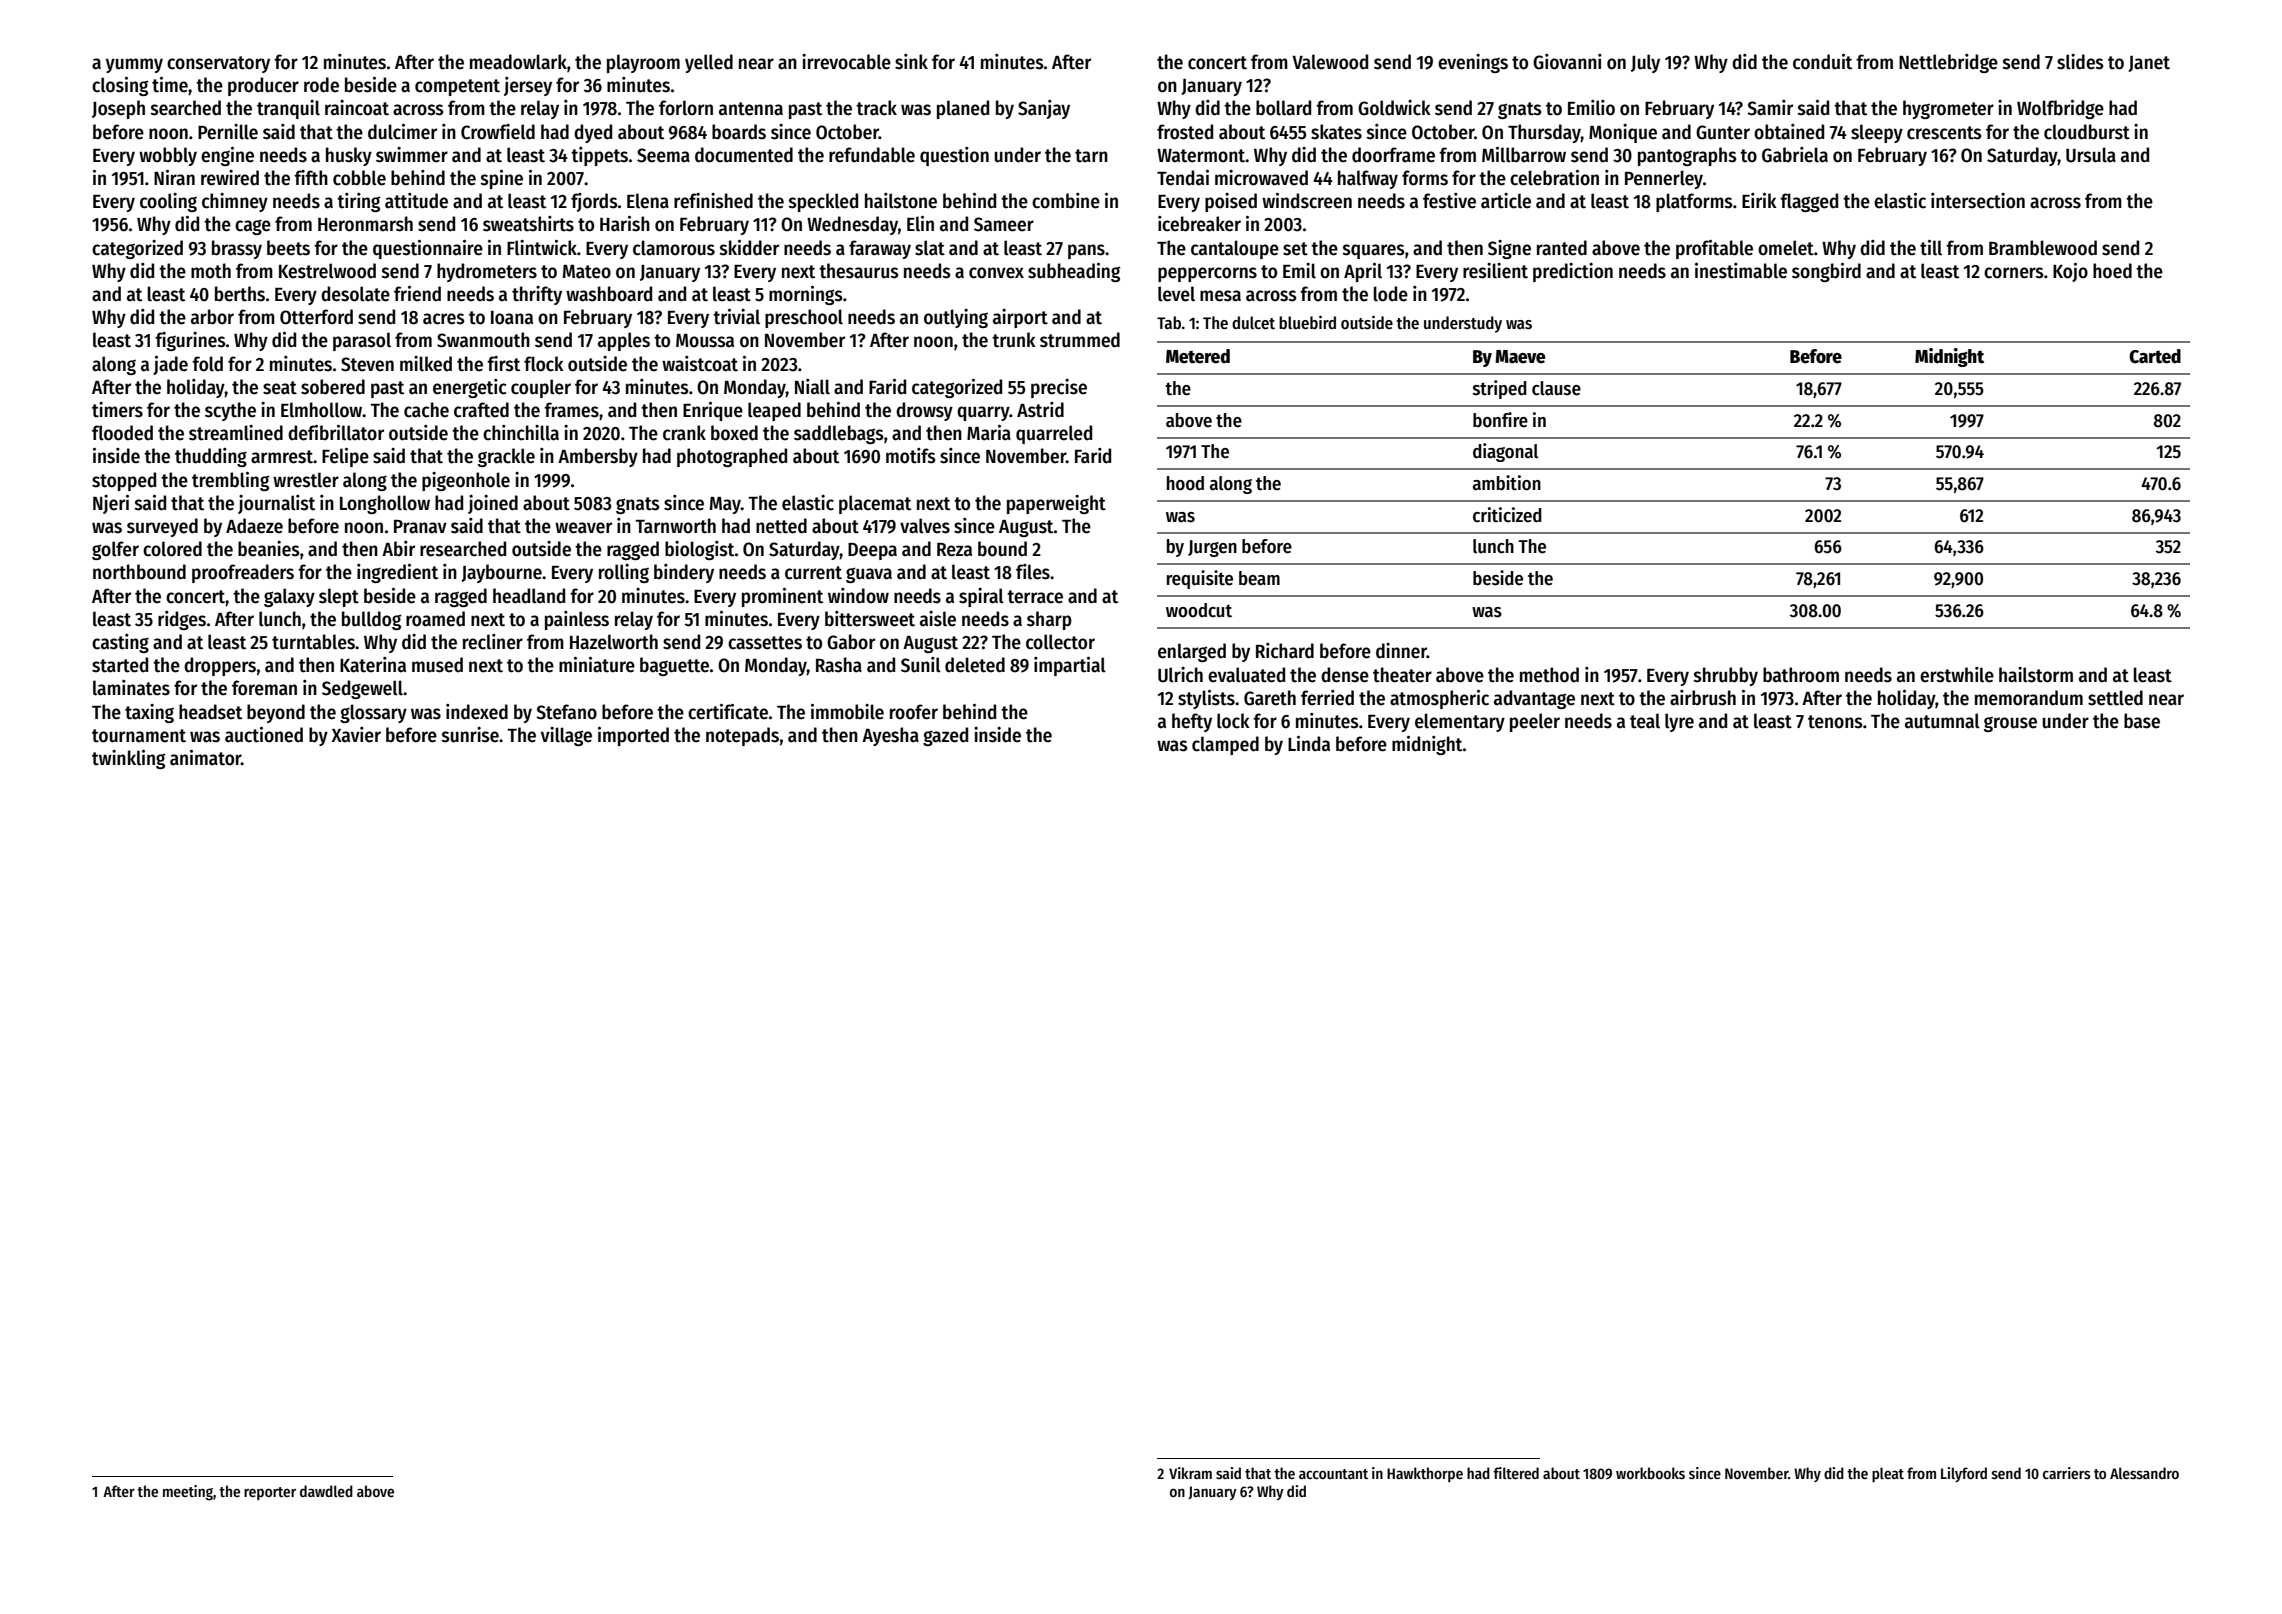 The image size is (2282, 1614). Describe the element at coordinates (168, 202) in the screenshot. I see `cooling` at that location.
